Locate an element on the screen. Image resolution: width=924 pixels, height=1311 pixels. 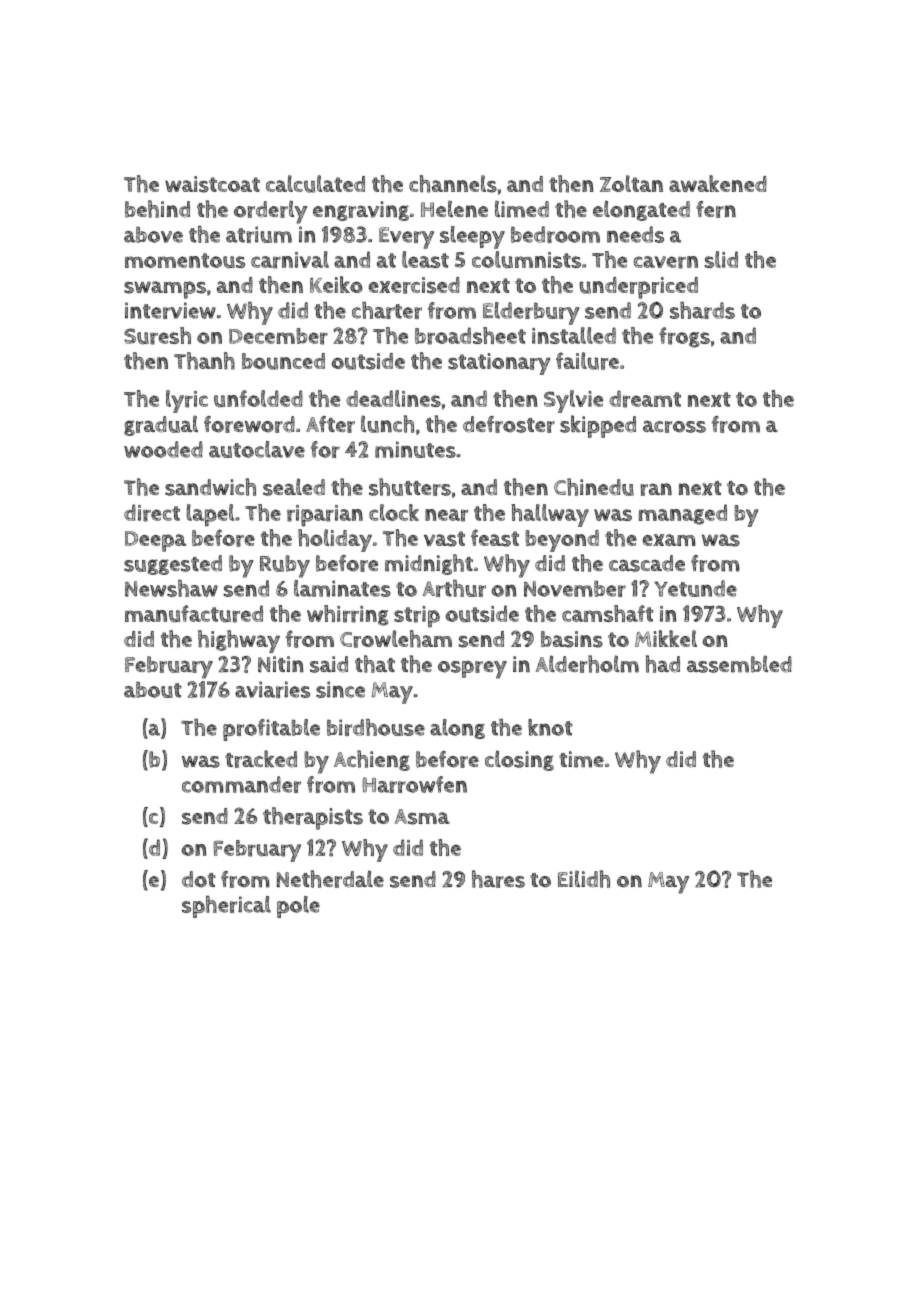
hares is located at coordinates (498, 879).
